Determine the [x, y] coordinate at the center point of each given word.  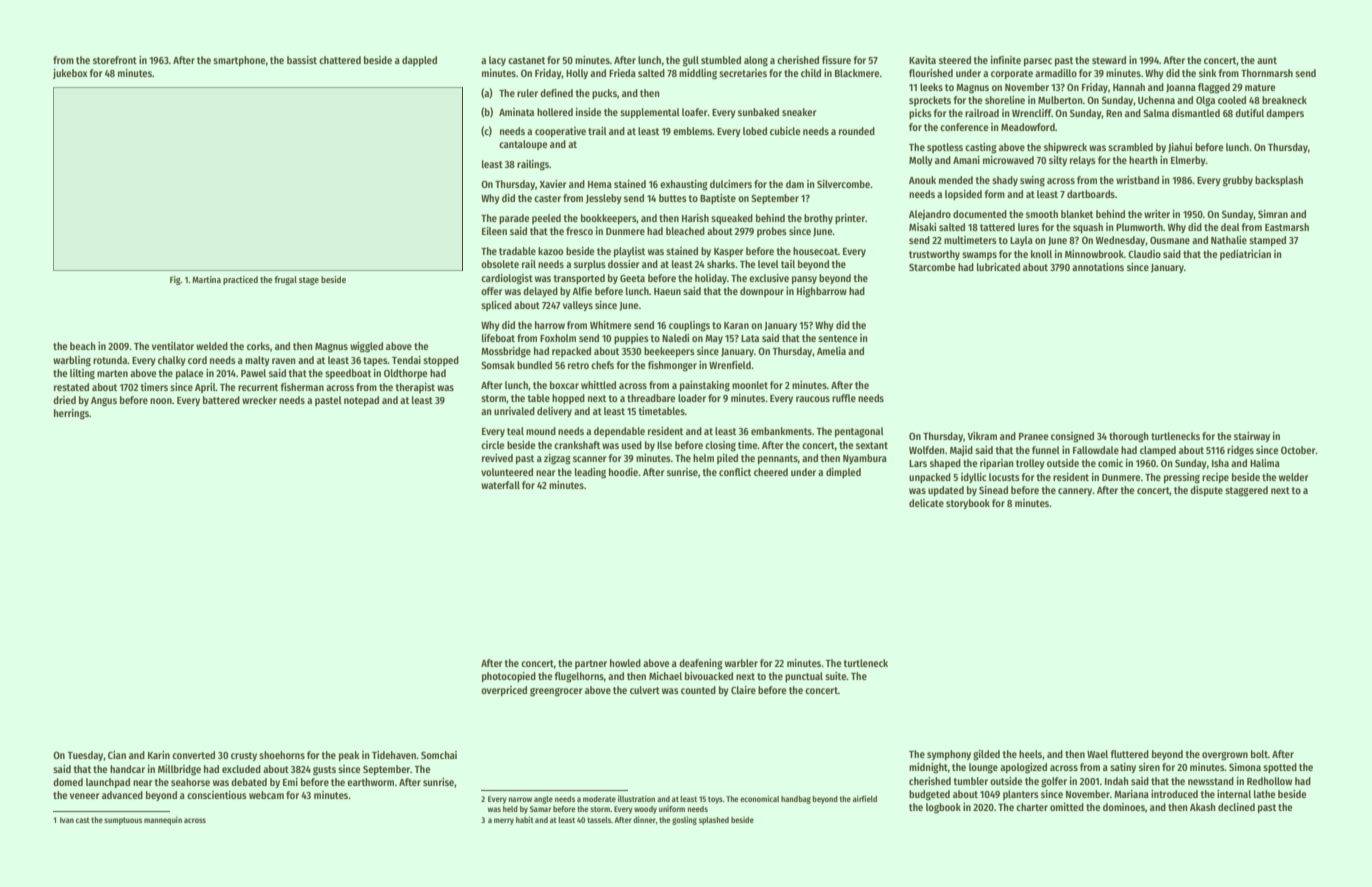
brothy [818, 219]
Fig [175, 280]
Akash [1202, 807]
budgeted [929, 795]
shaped [945, 464]
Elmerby [1188, 161]
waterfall [500, 485]
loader [692, 398]
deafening [701, 664]
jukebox [70, 74]
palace [189, 374]
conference [964, 127]
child [811, 73]
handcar [127, 769]
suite [836, 676]
